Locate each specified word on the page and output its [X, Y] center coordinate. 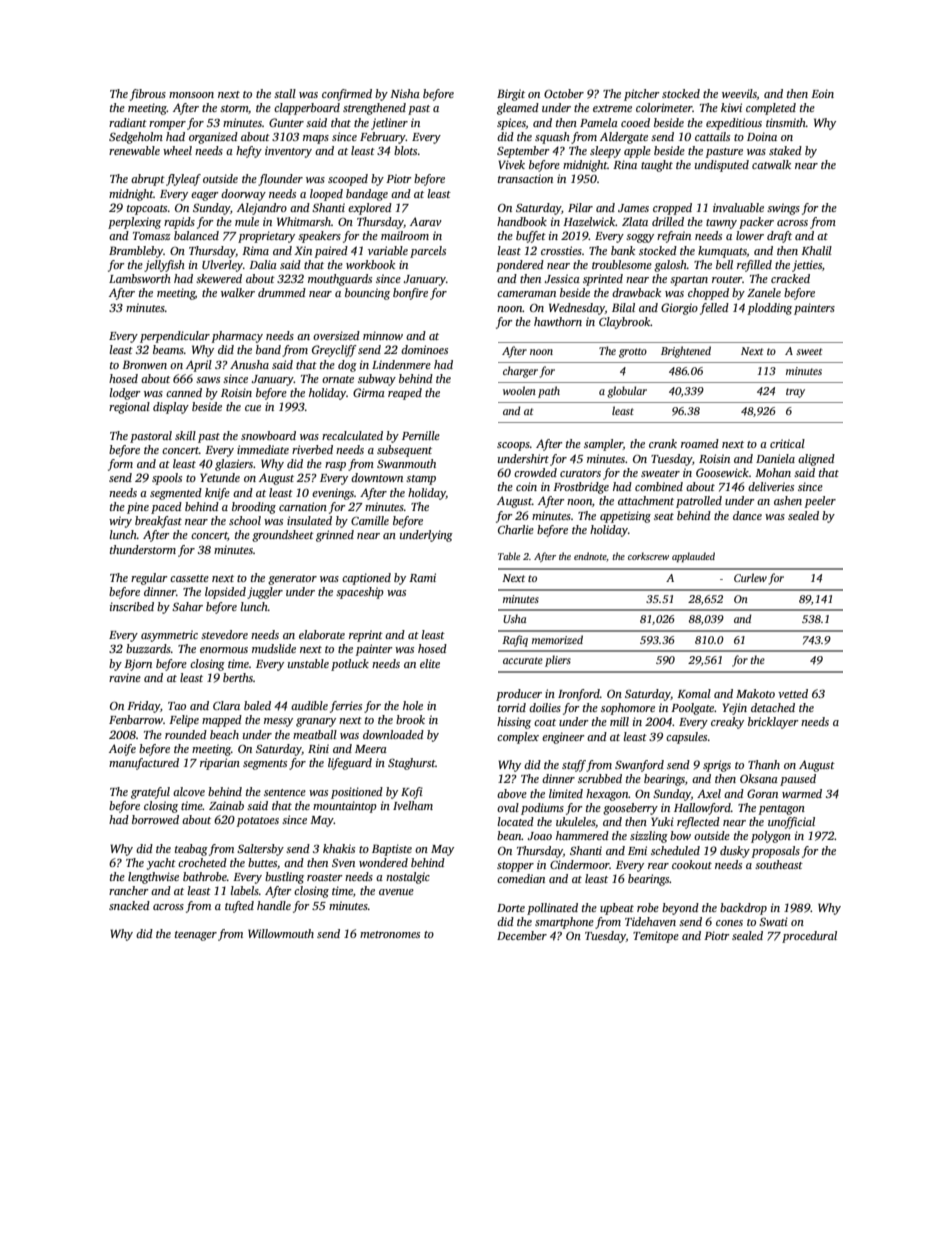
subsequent [404, 451]
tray [795, 393]
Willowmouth [281, 933]
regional [129, 408]
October [564, 93]
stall [285, 93]
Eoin [822, 93]
